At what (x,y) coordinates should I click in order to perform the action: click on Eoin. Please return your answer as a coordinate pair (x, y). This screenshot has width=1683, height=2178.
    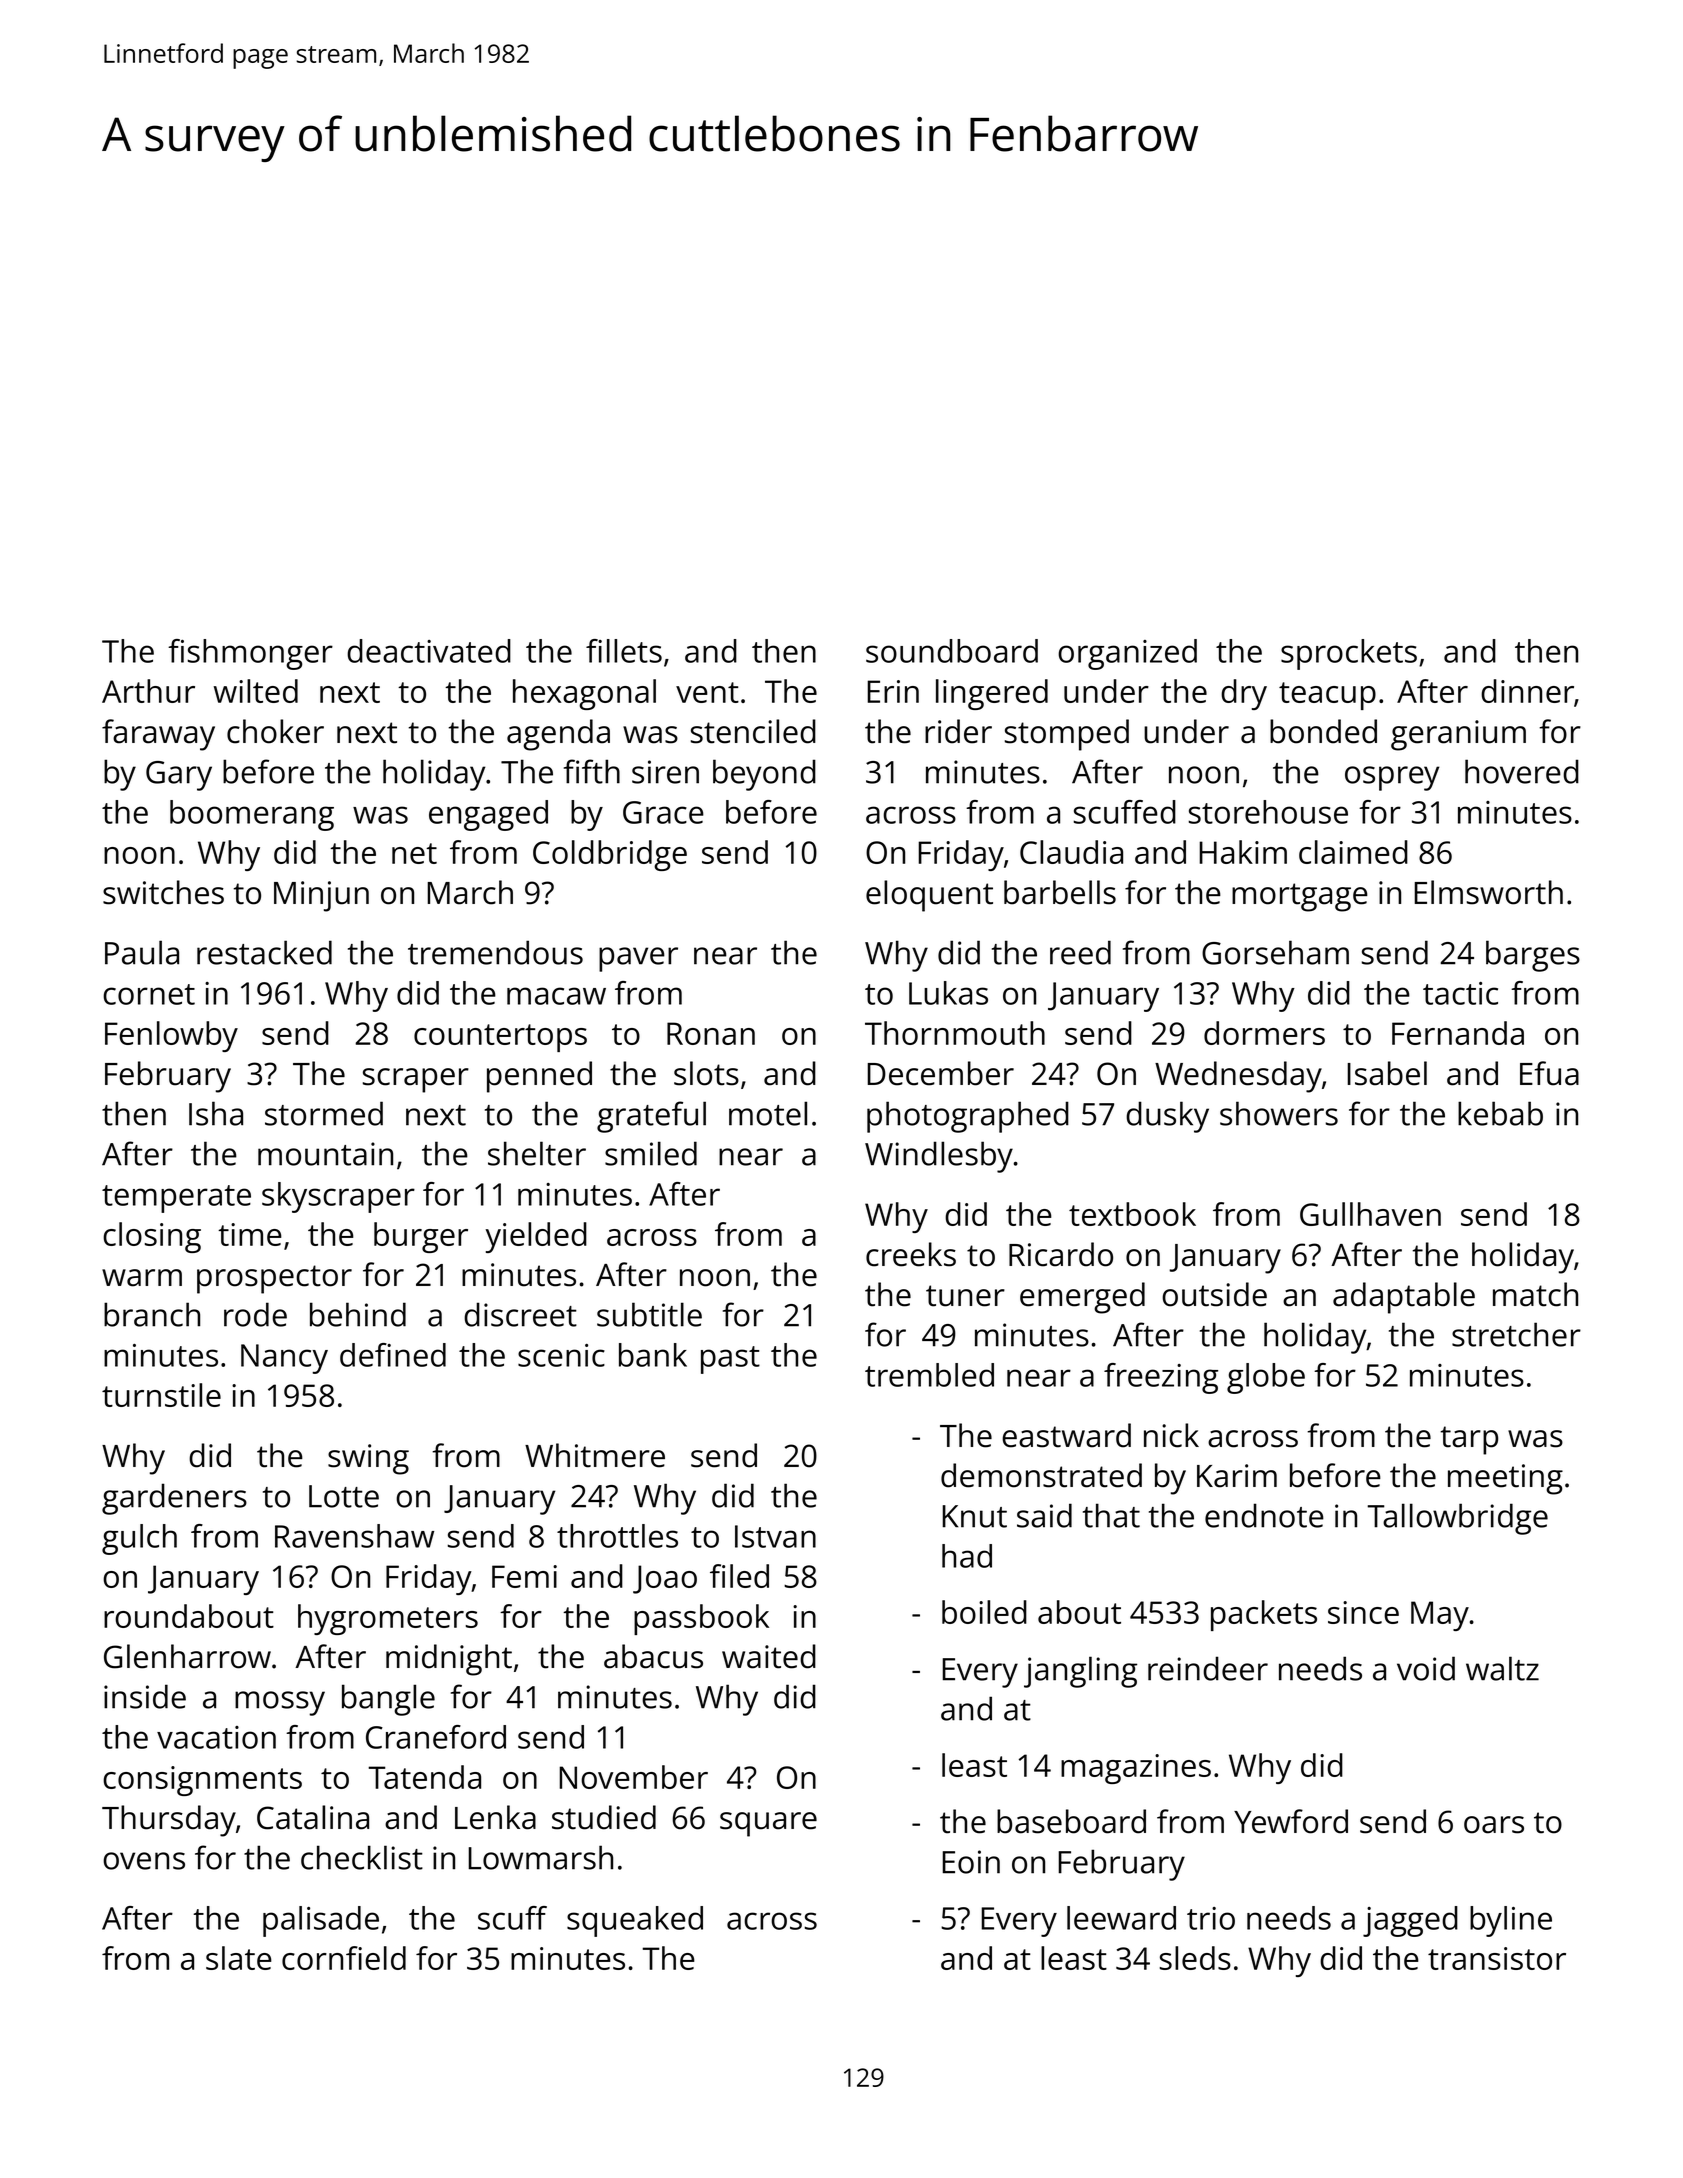
    Looking at the image, I should click on (971, 1862).
